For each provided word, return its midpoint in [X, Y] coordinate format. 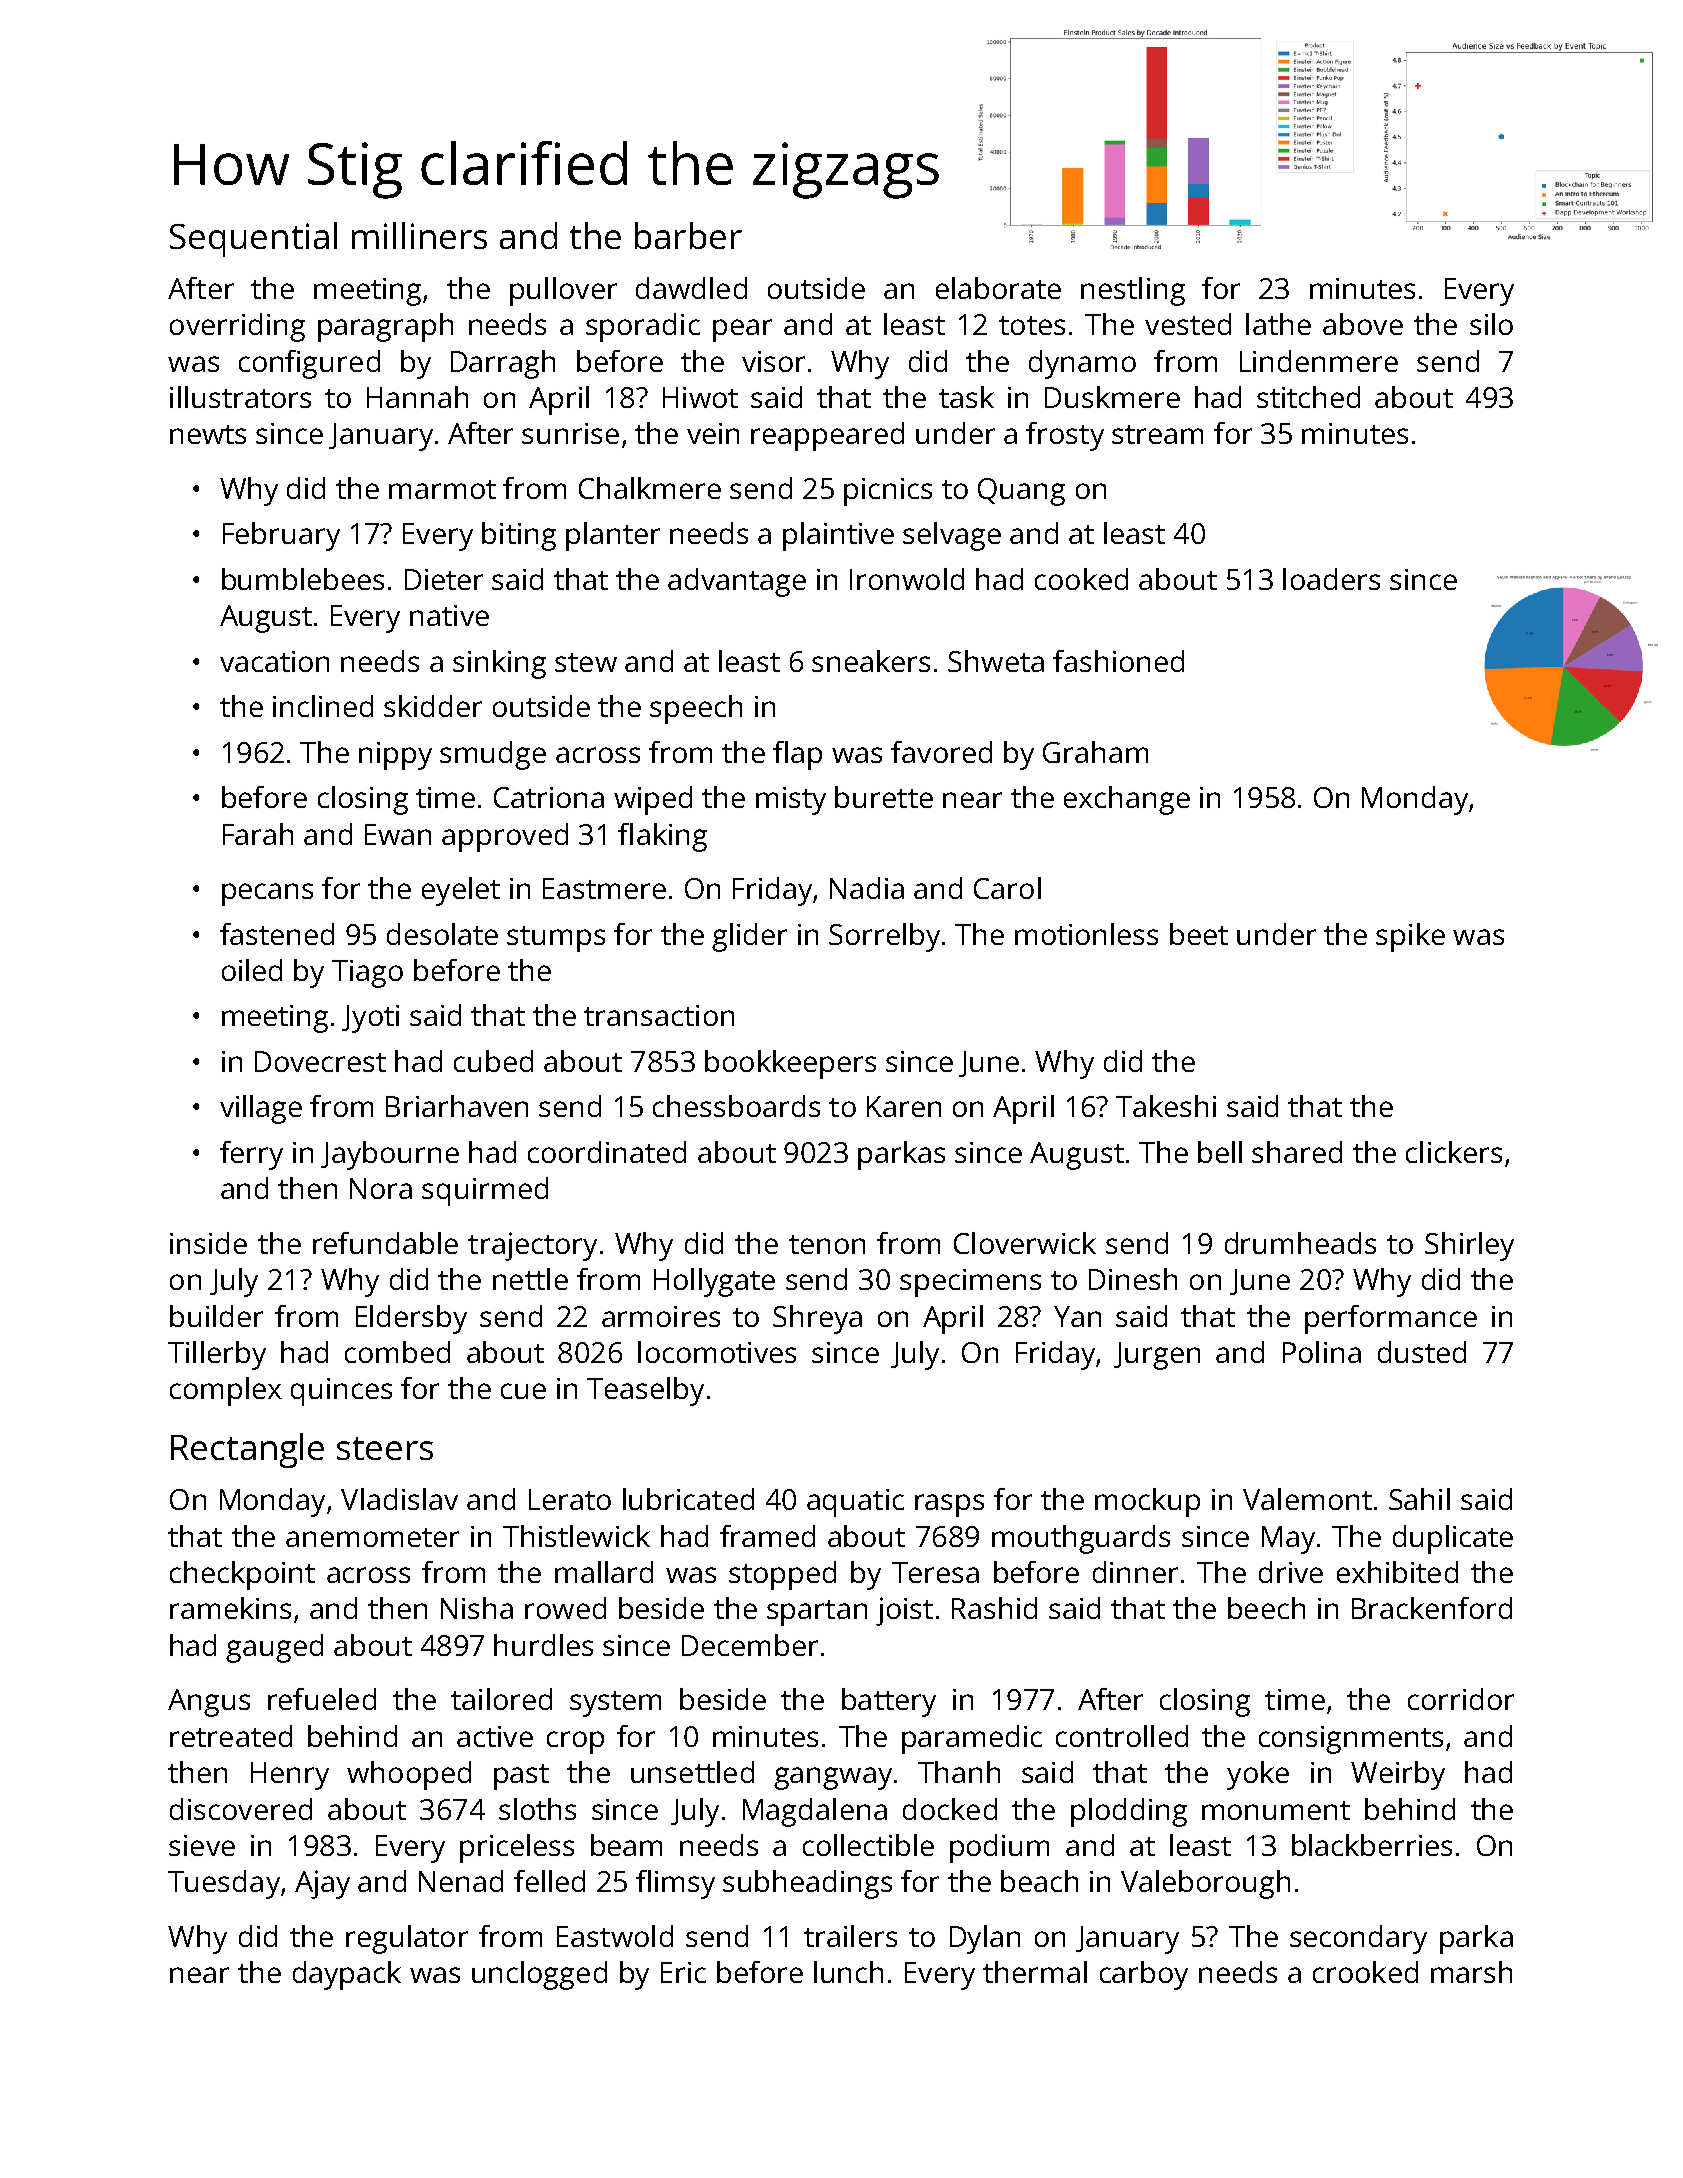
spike [1410, 937]
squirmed [485, 1191]
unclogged [539, 1975]
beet [1199, 934]
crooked [1365, 1972]
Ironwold [907, 579]
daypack [347, 1975]
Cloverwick [1025, 1243]
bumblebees [303, 579]
